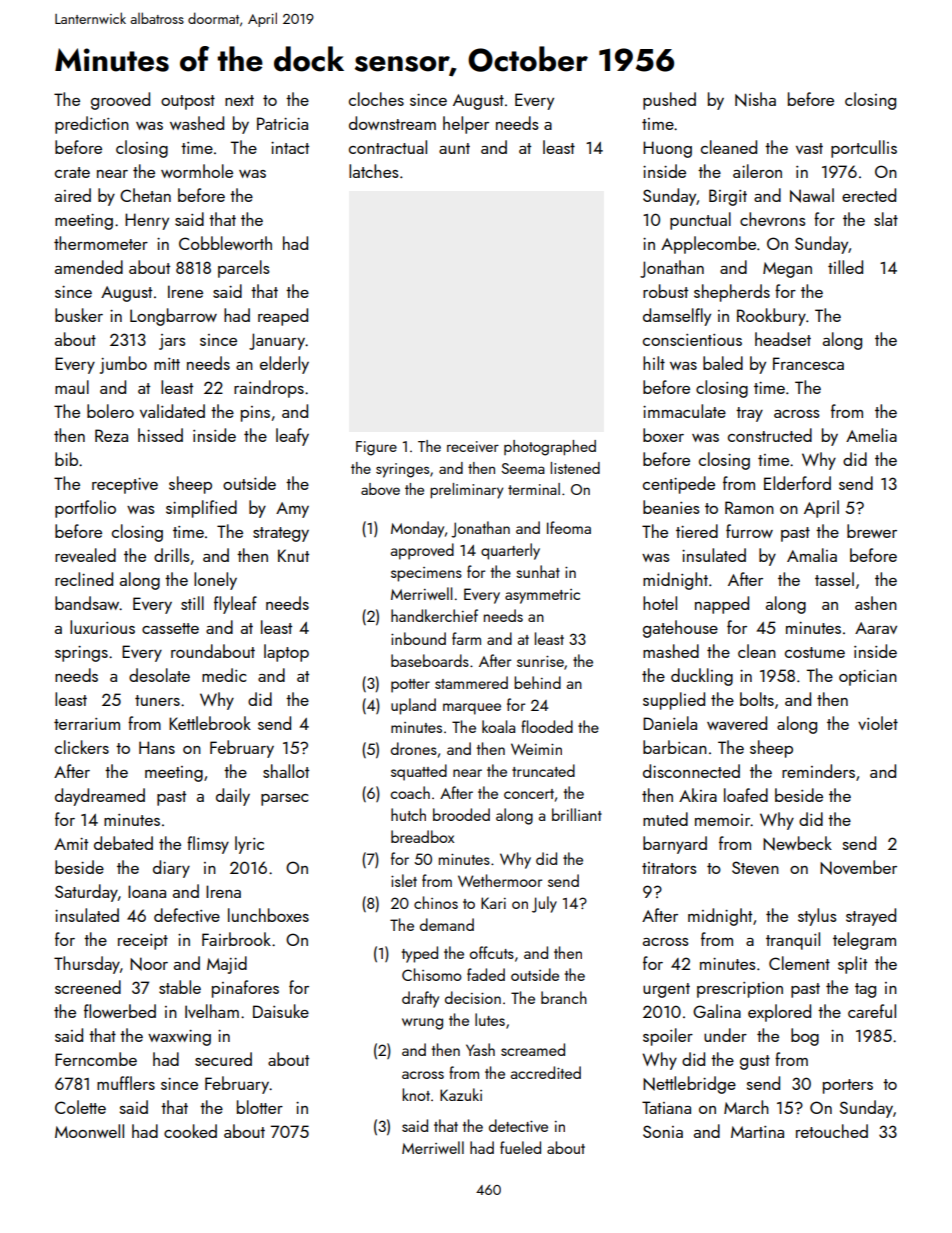 The image size is (952, 1233). I want to click on hotel, so click(660, 603).
